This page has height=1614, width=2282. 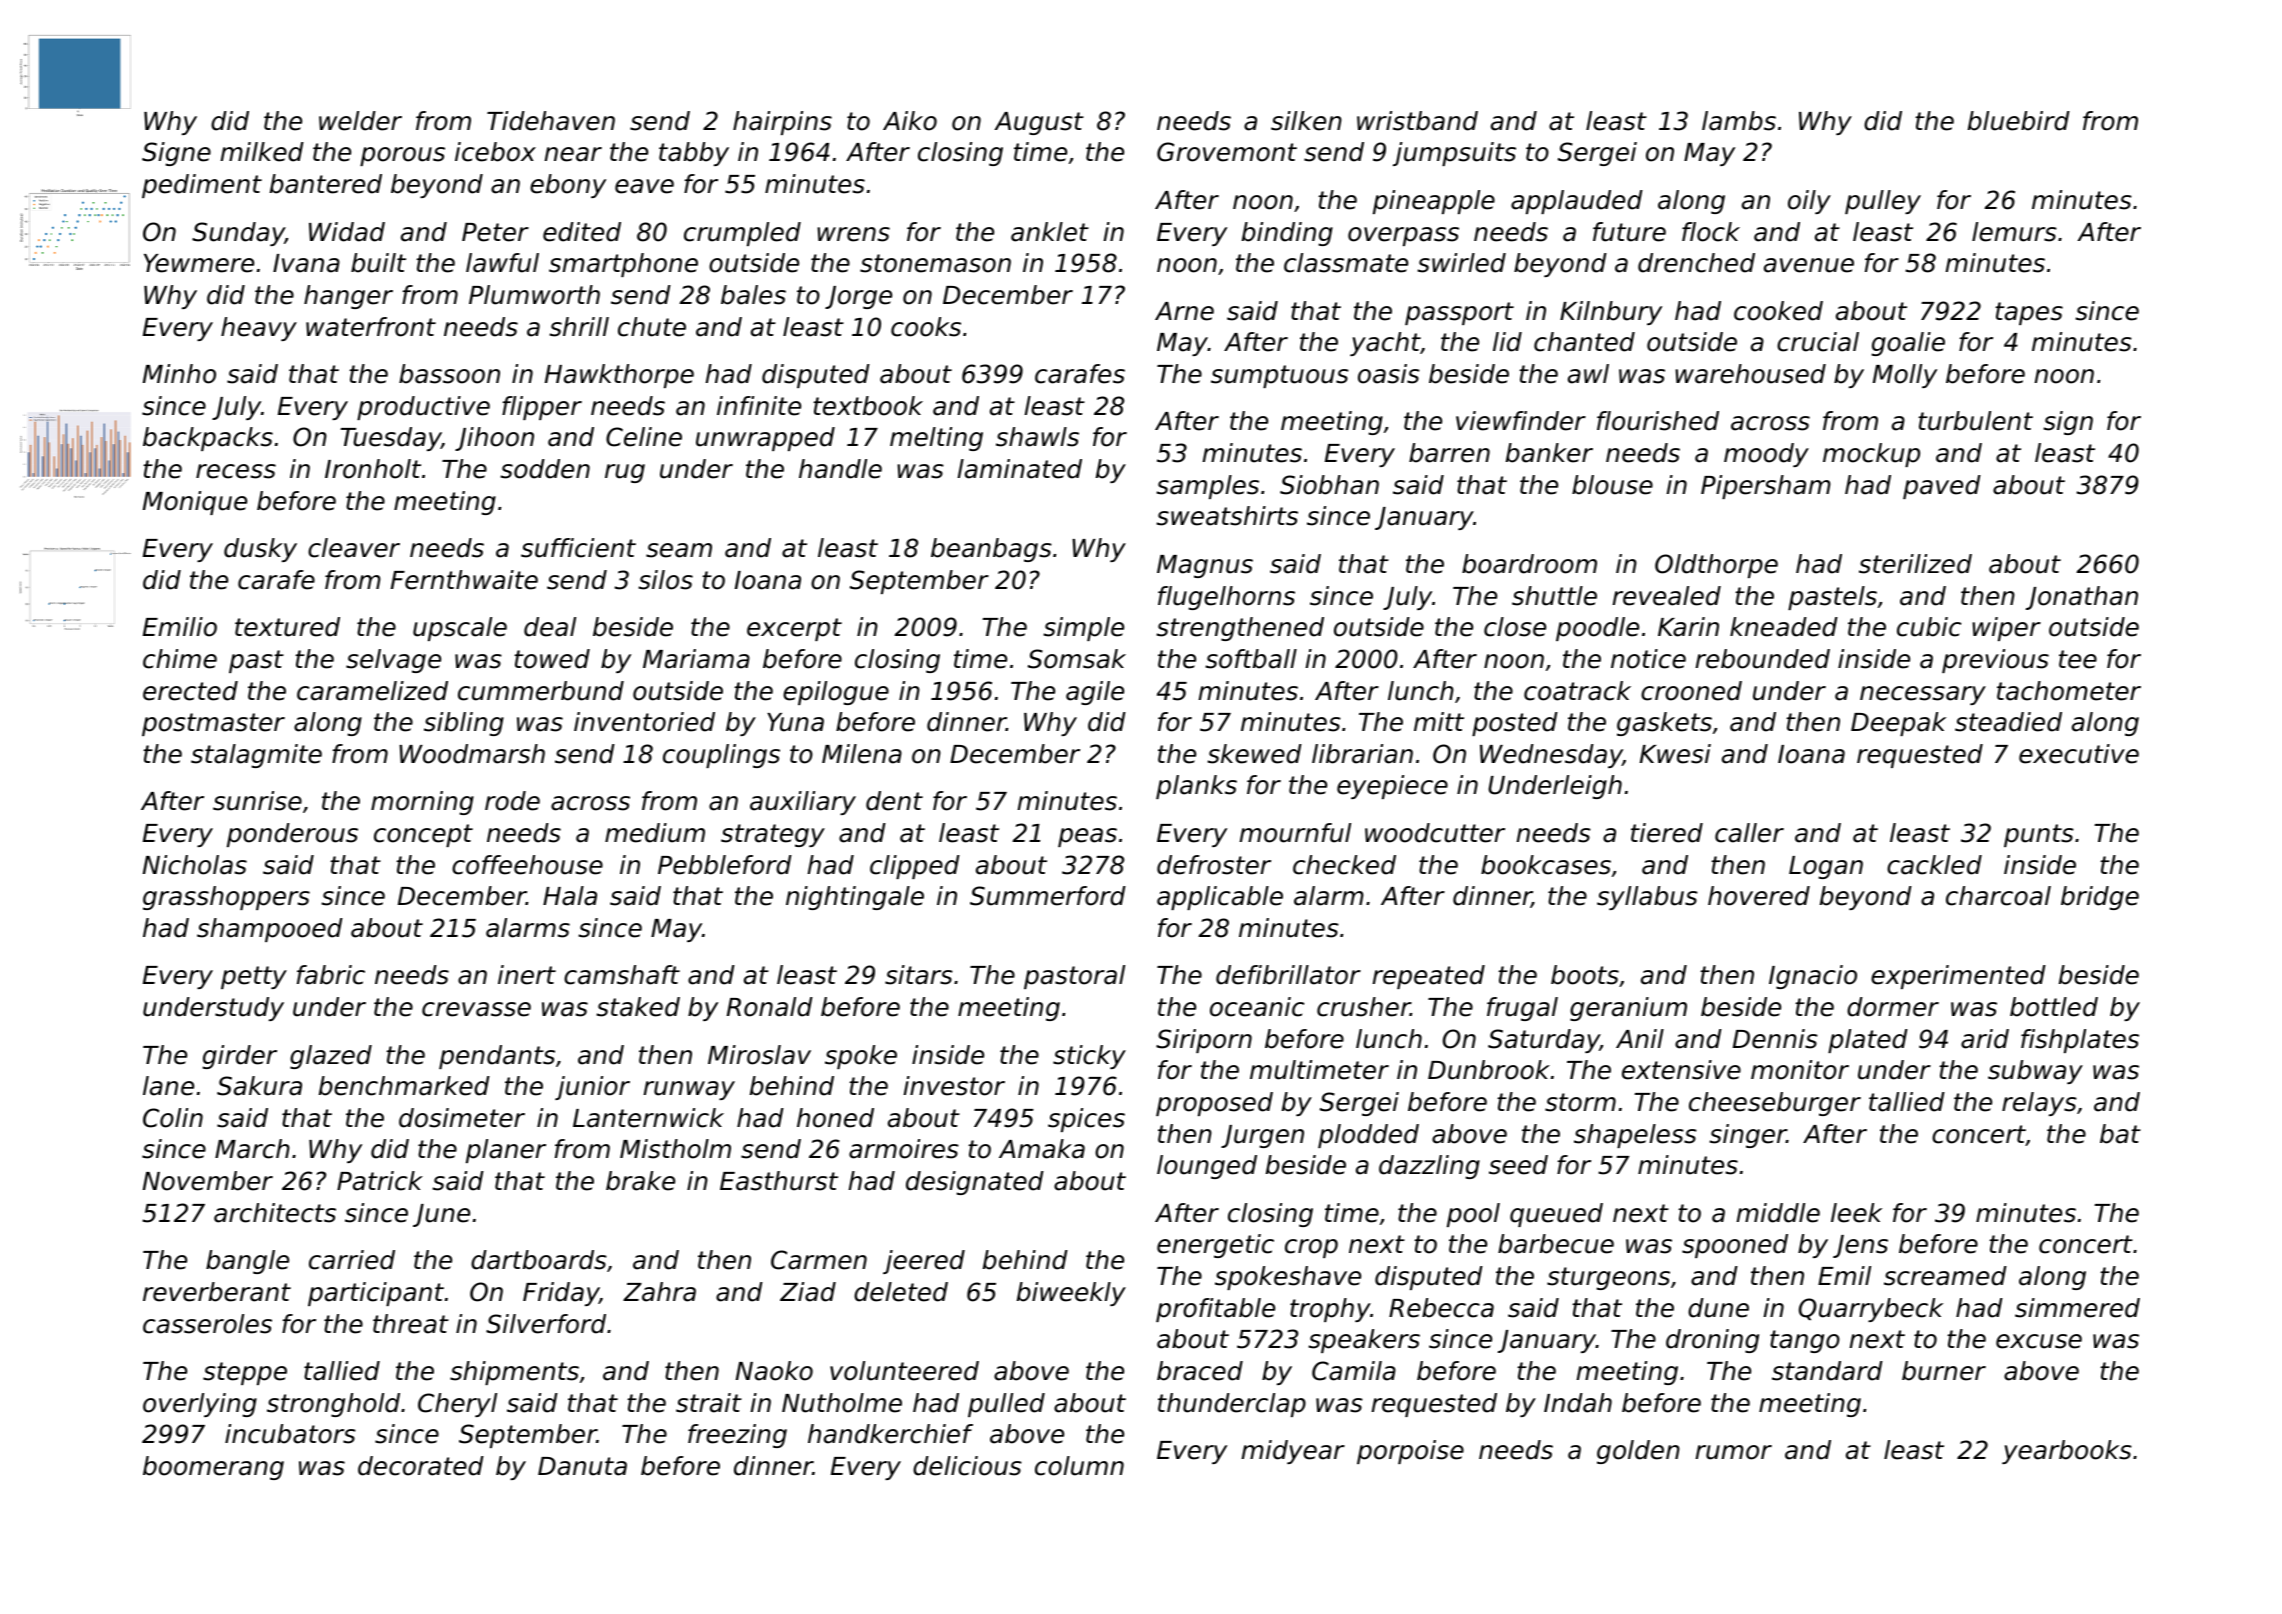 I want to click on lambs, so click(x=1739, y=121).
